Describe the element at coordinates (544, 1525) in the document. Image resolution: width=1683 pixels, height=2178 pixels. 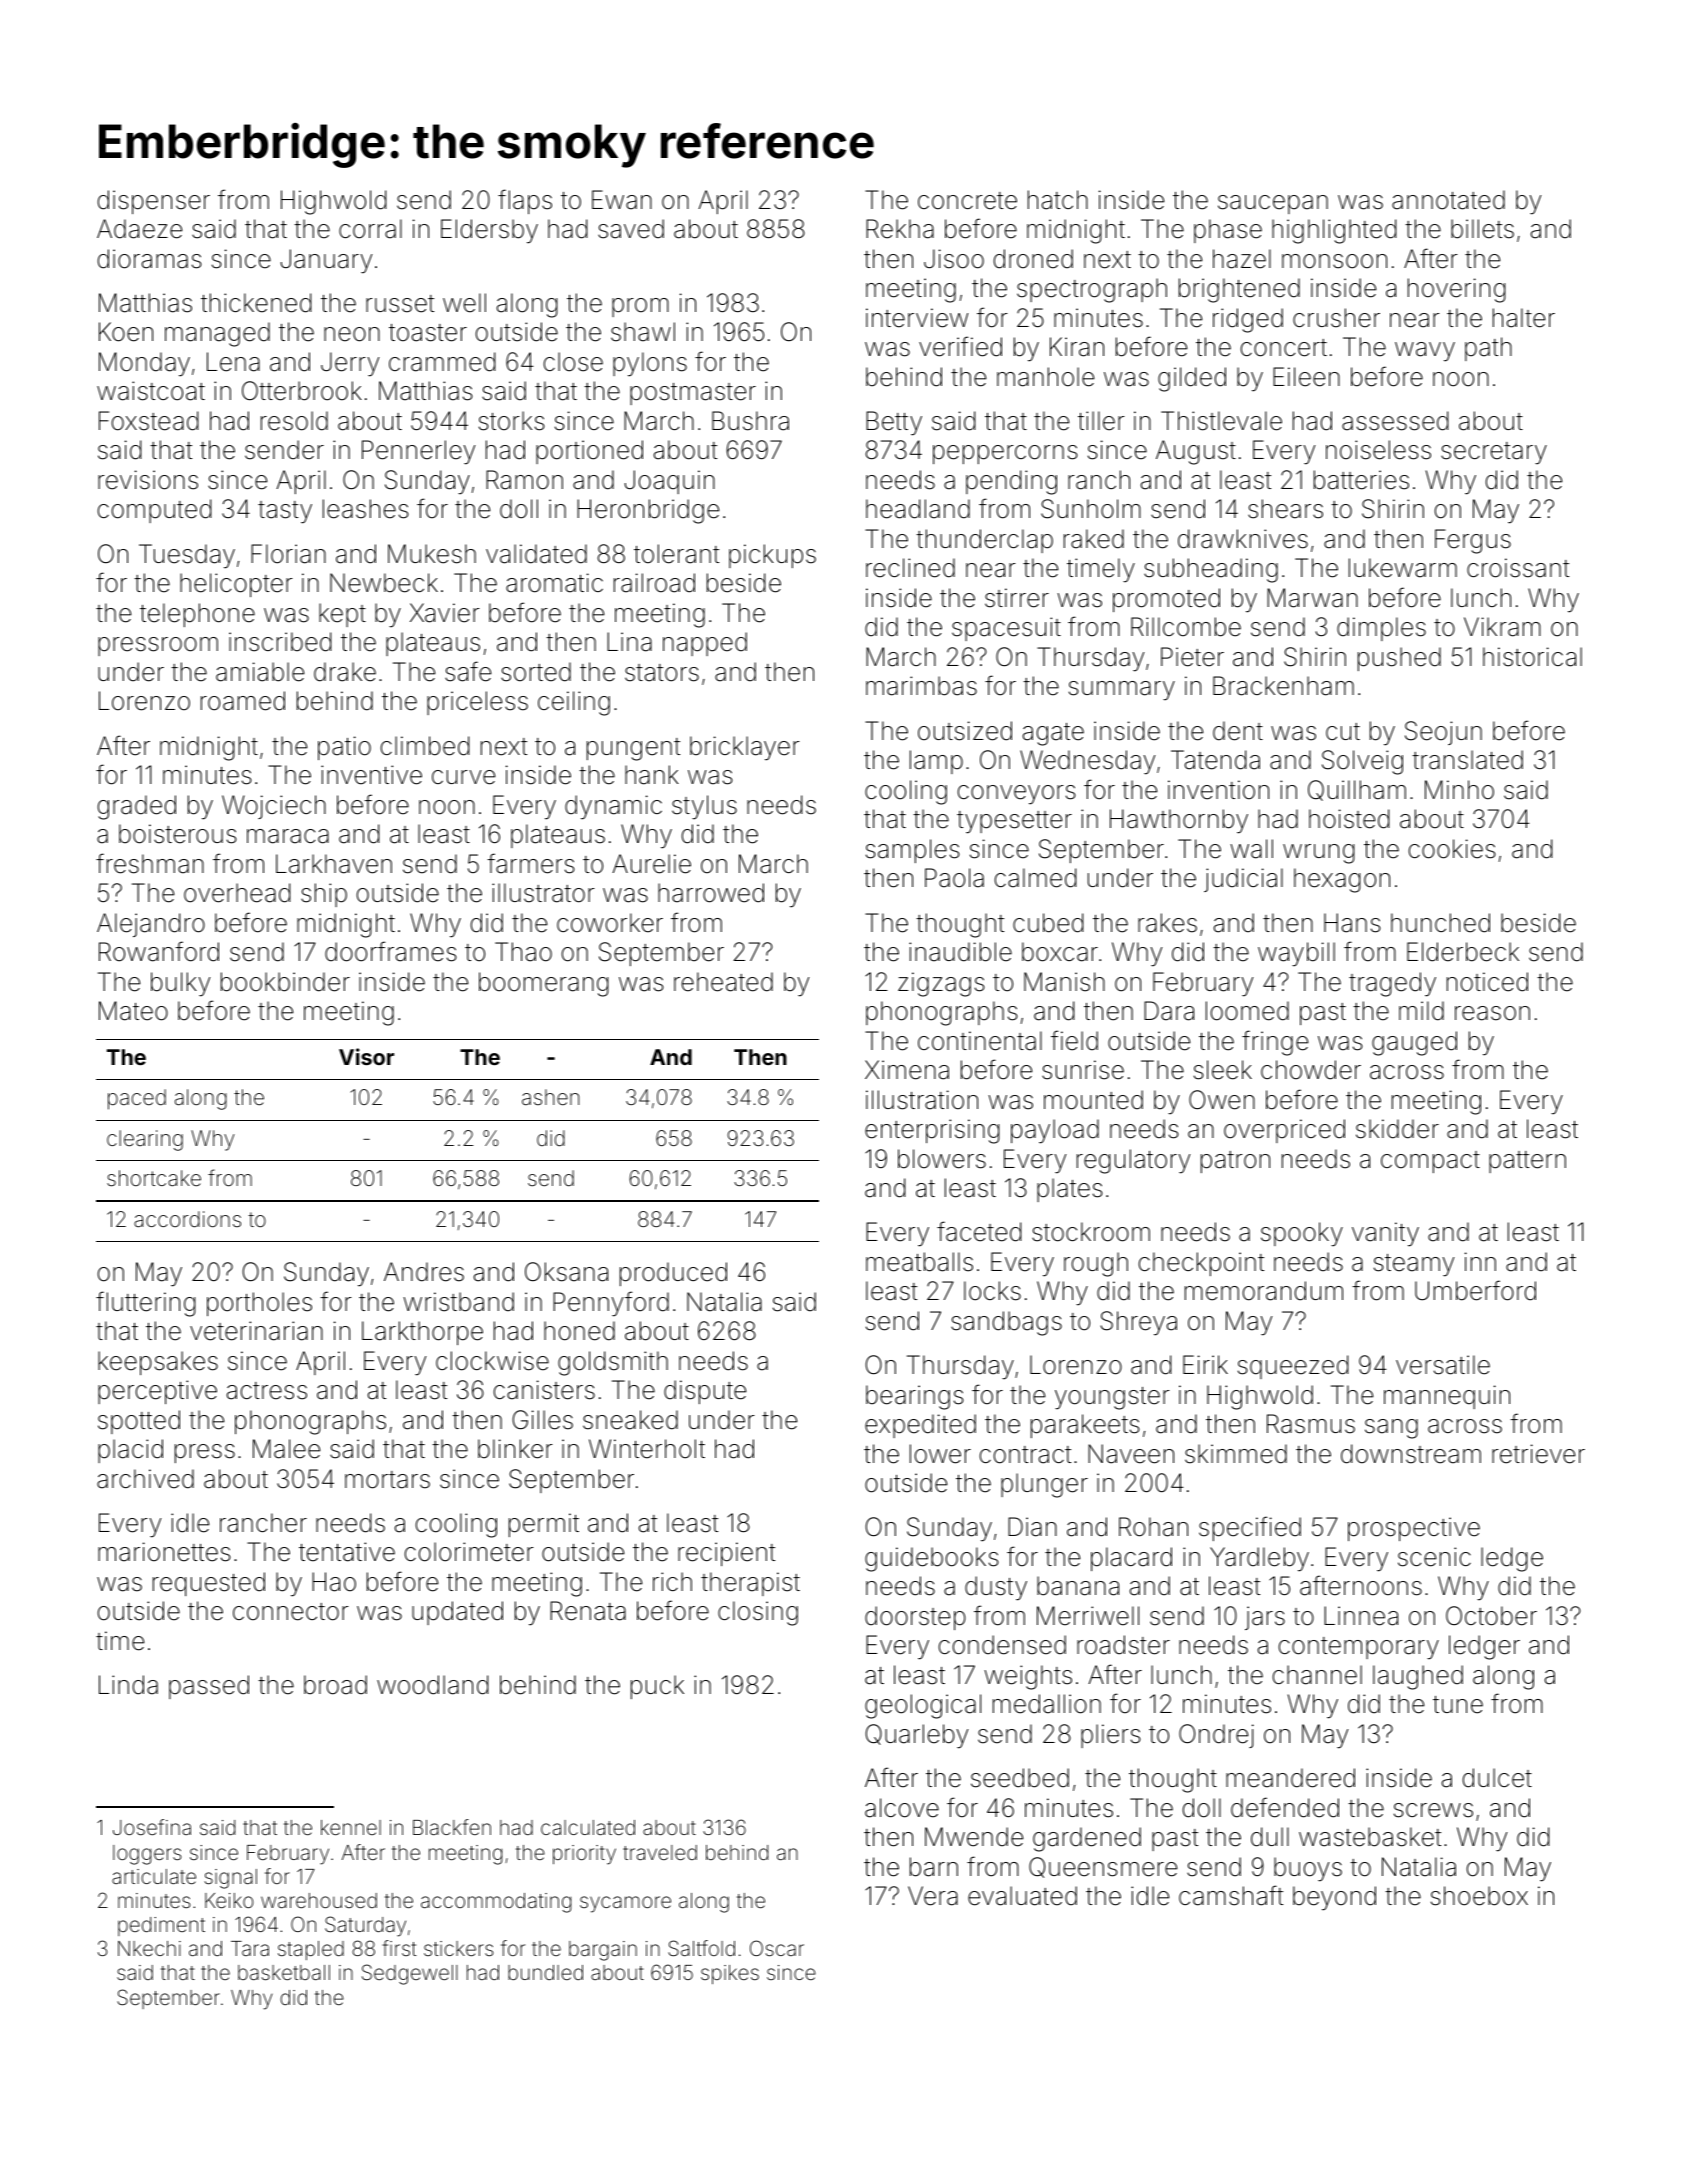
I see `permit` at that location.
